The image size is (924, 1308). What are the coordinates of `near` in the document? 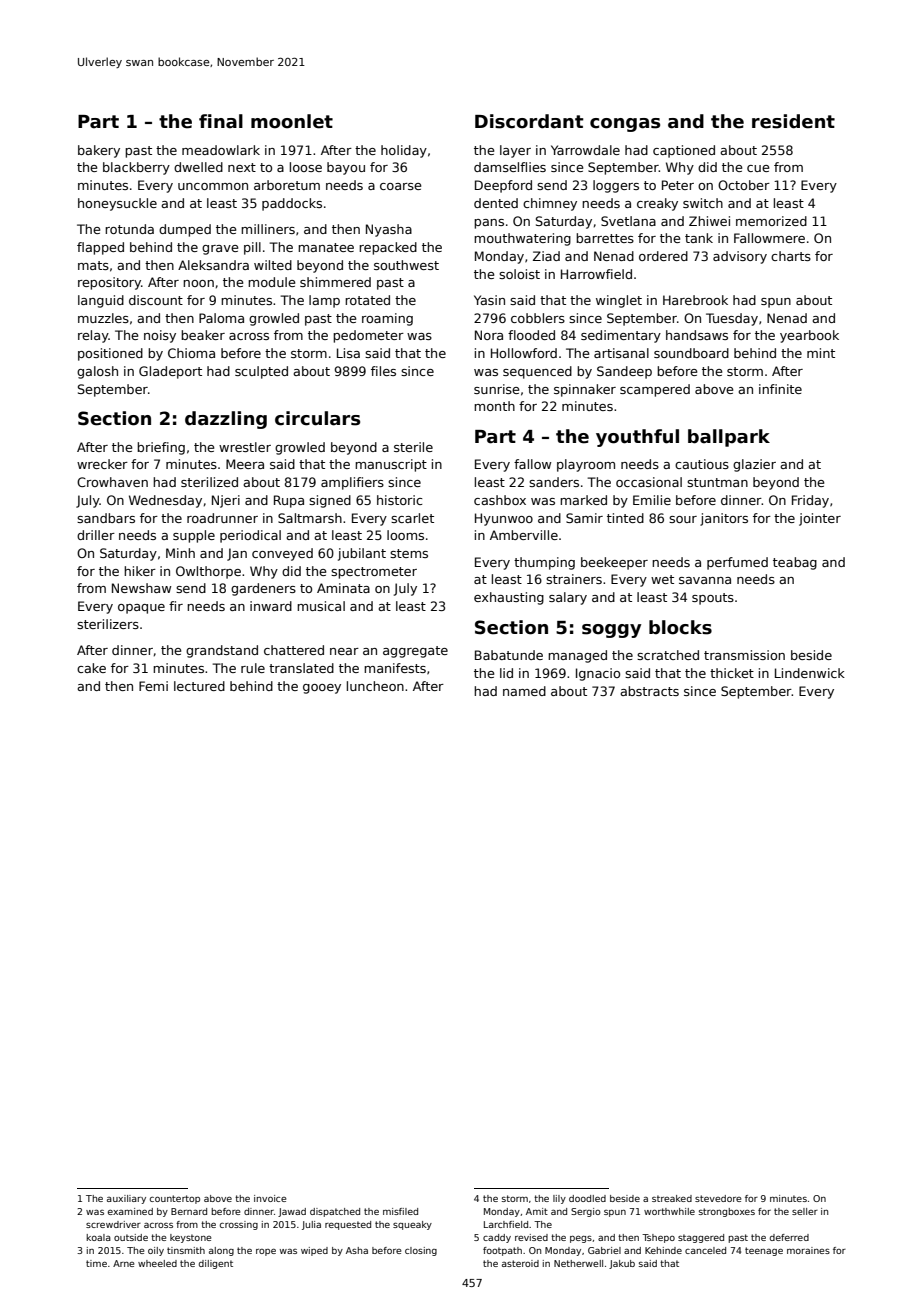 It's located at (344, 651).
